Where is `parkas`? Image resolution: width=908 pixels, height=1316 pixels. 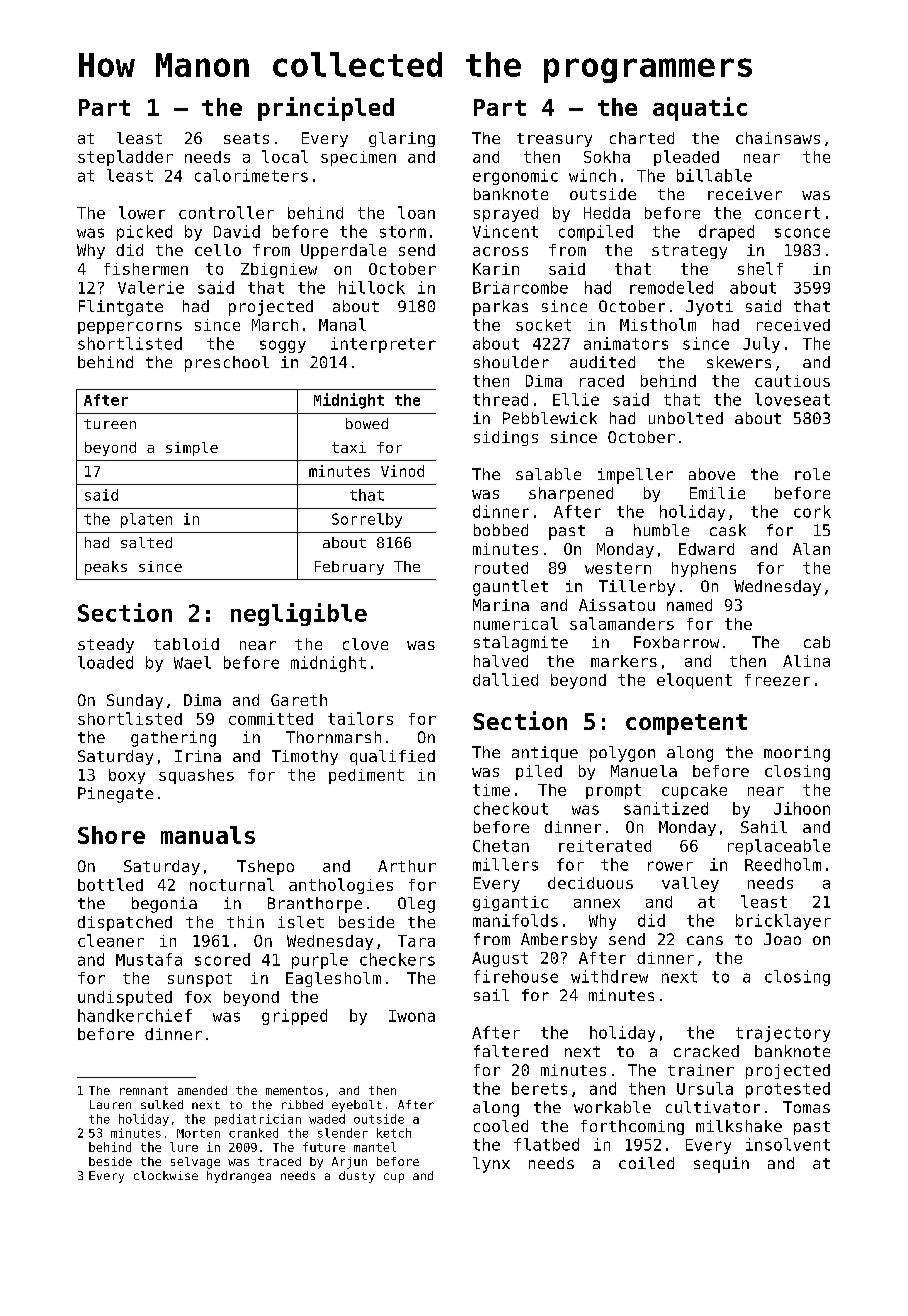 parkas is located at coordinates (500, 308).
